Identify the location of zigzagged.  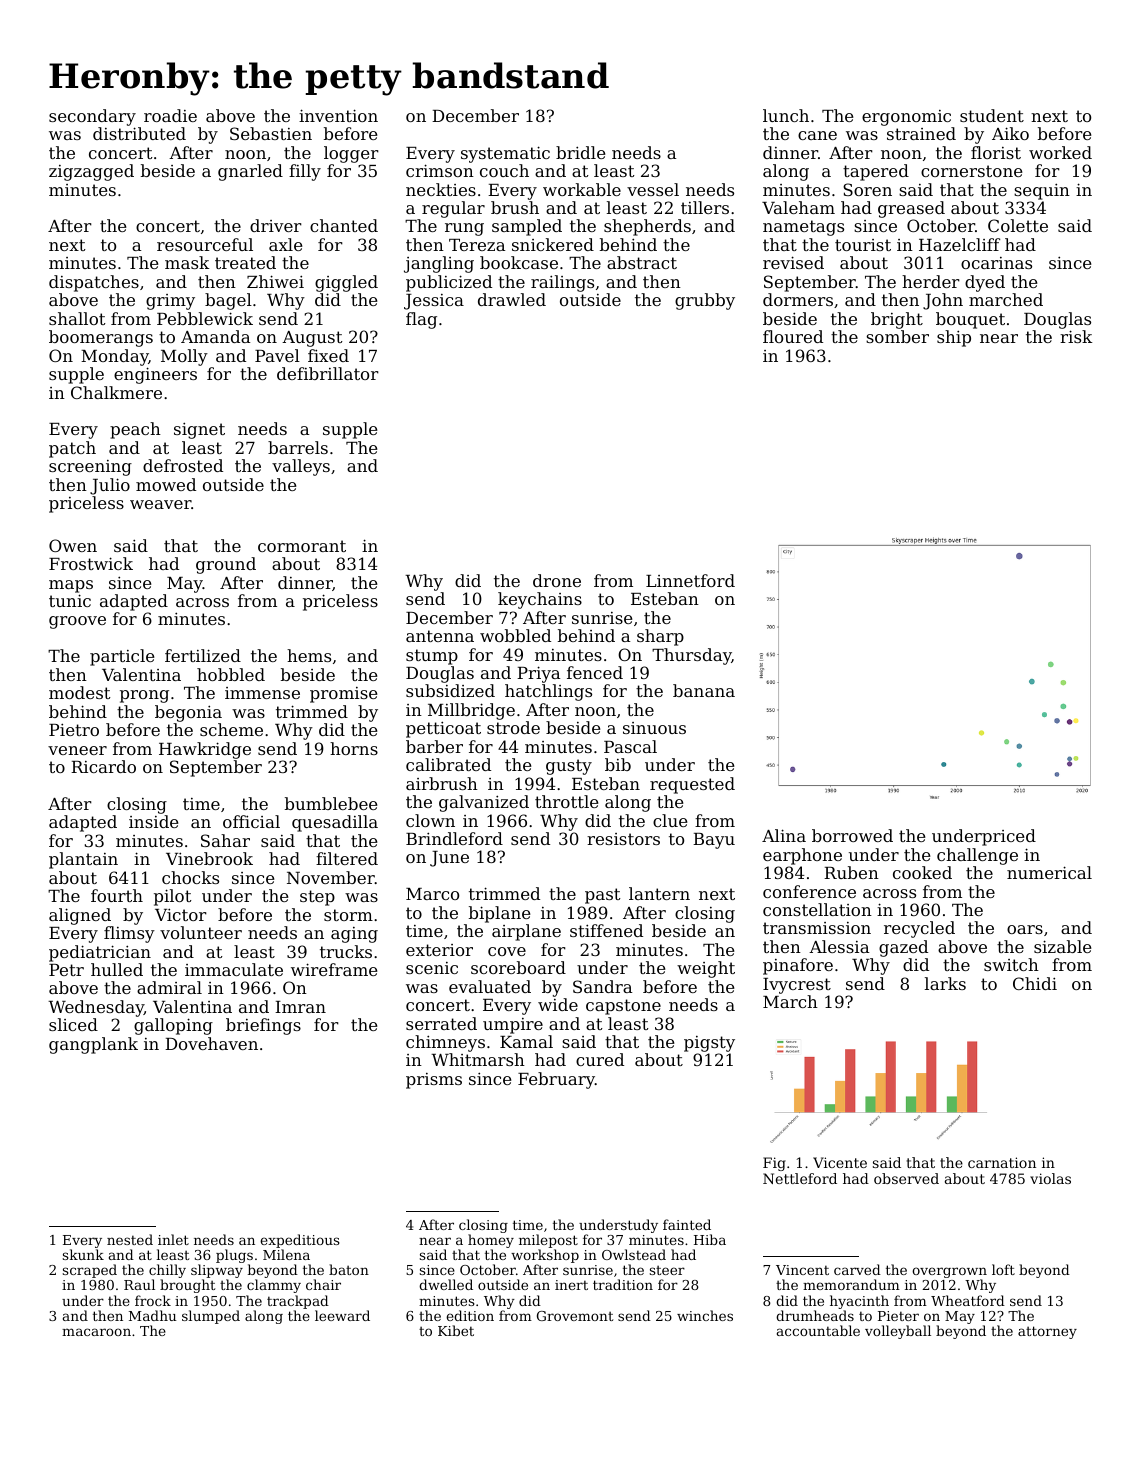
(91, 172).
